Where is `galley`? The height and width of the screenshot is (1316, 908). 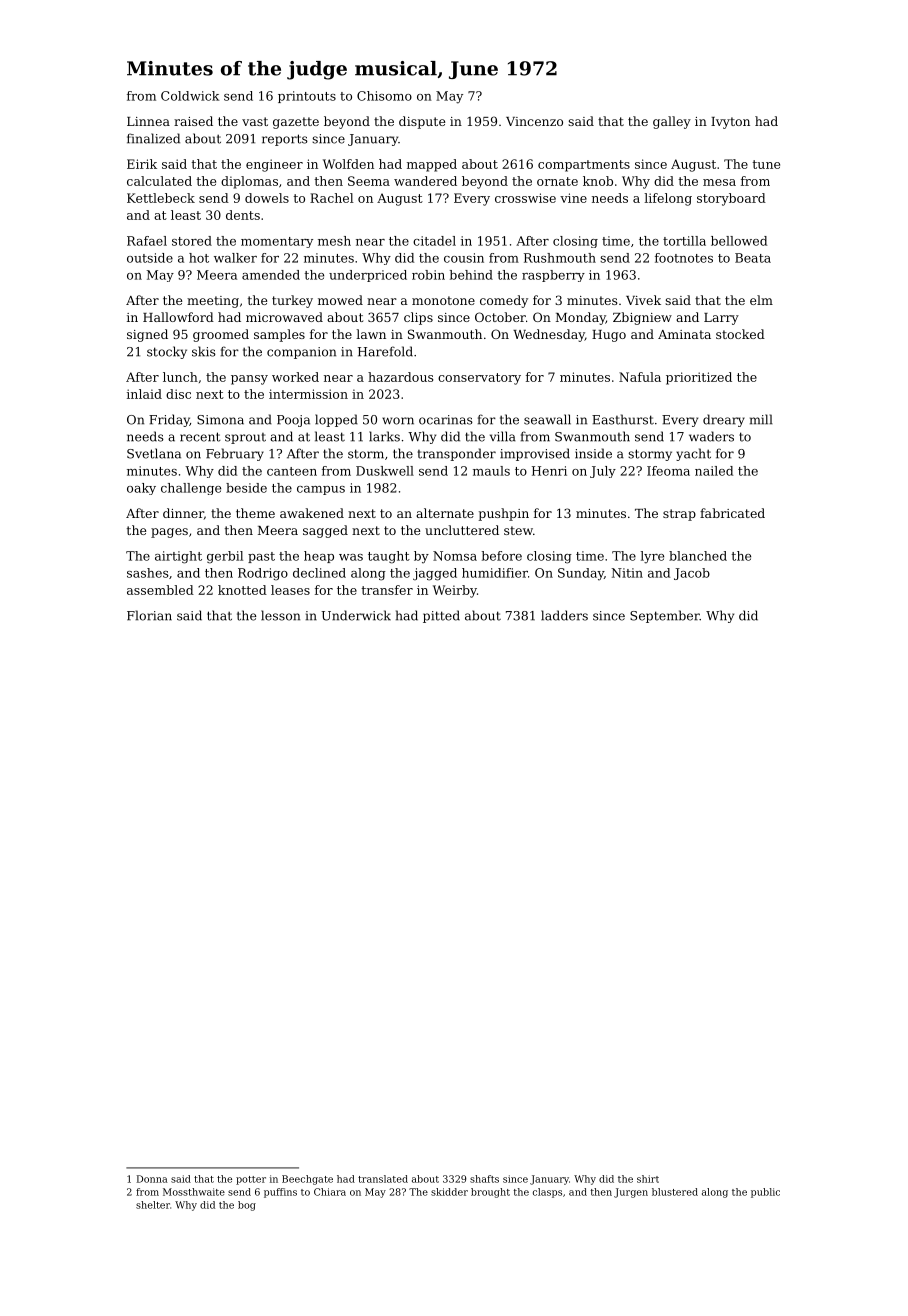
galley is located at coordinates (672, 122).
